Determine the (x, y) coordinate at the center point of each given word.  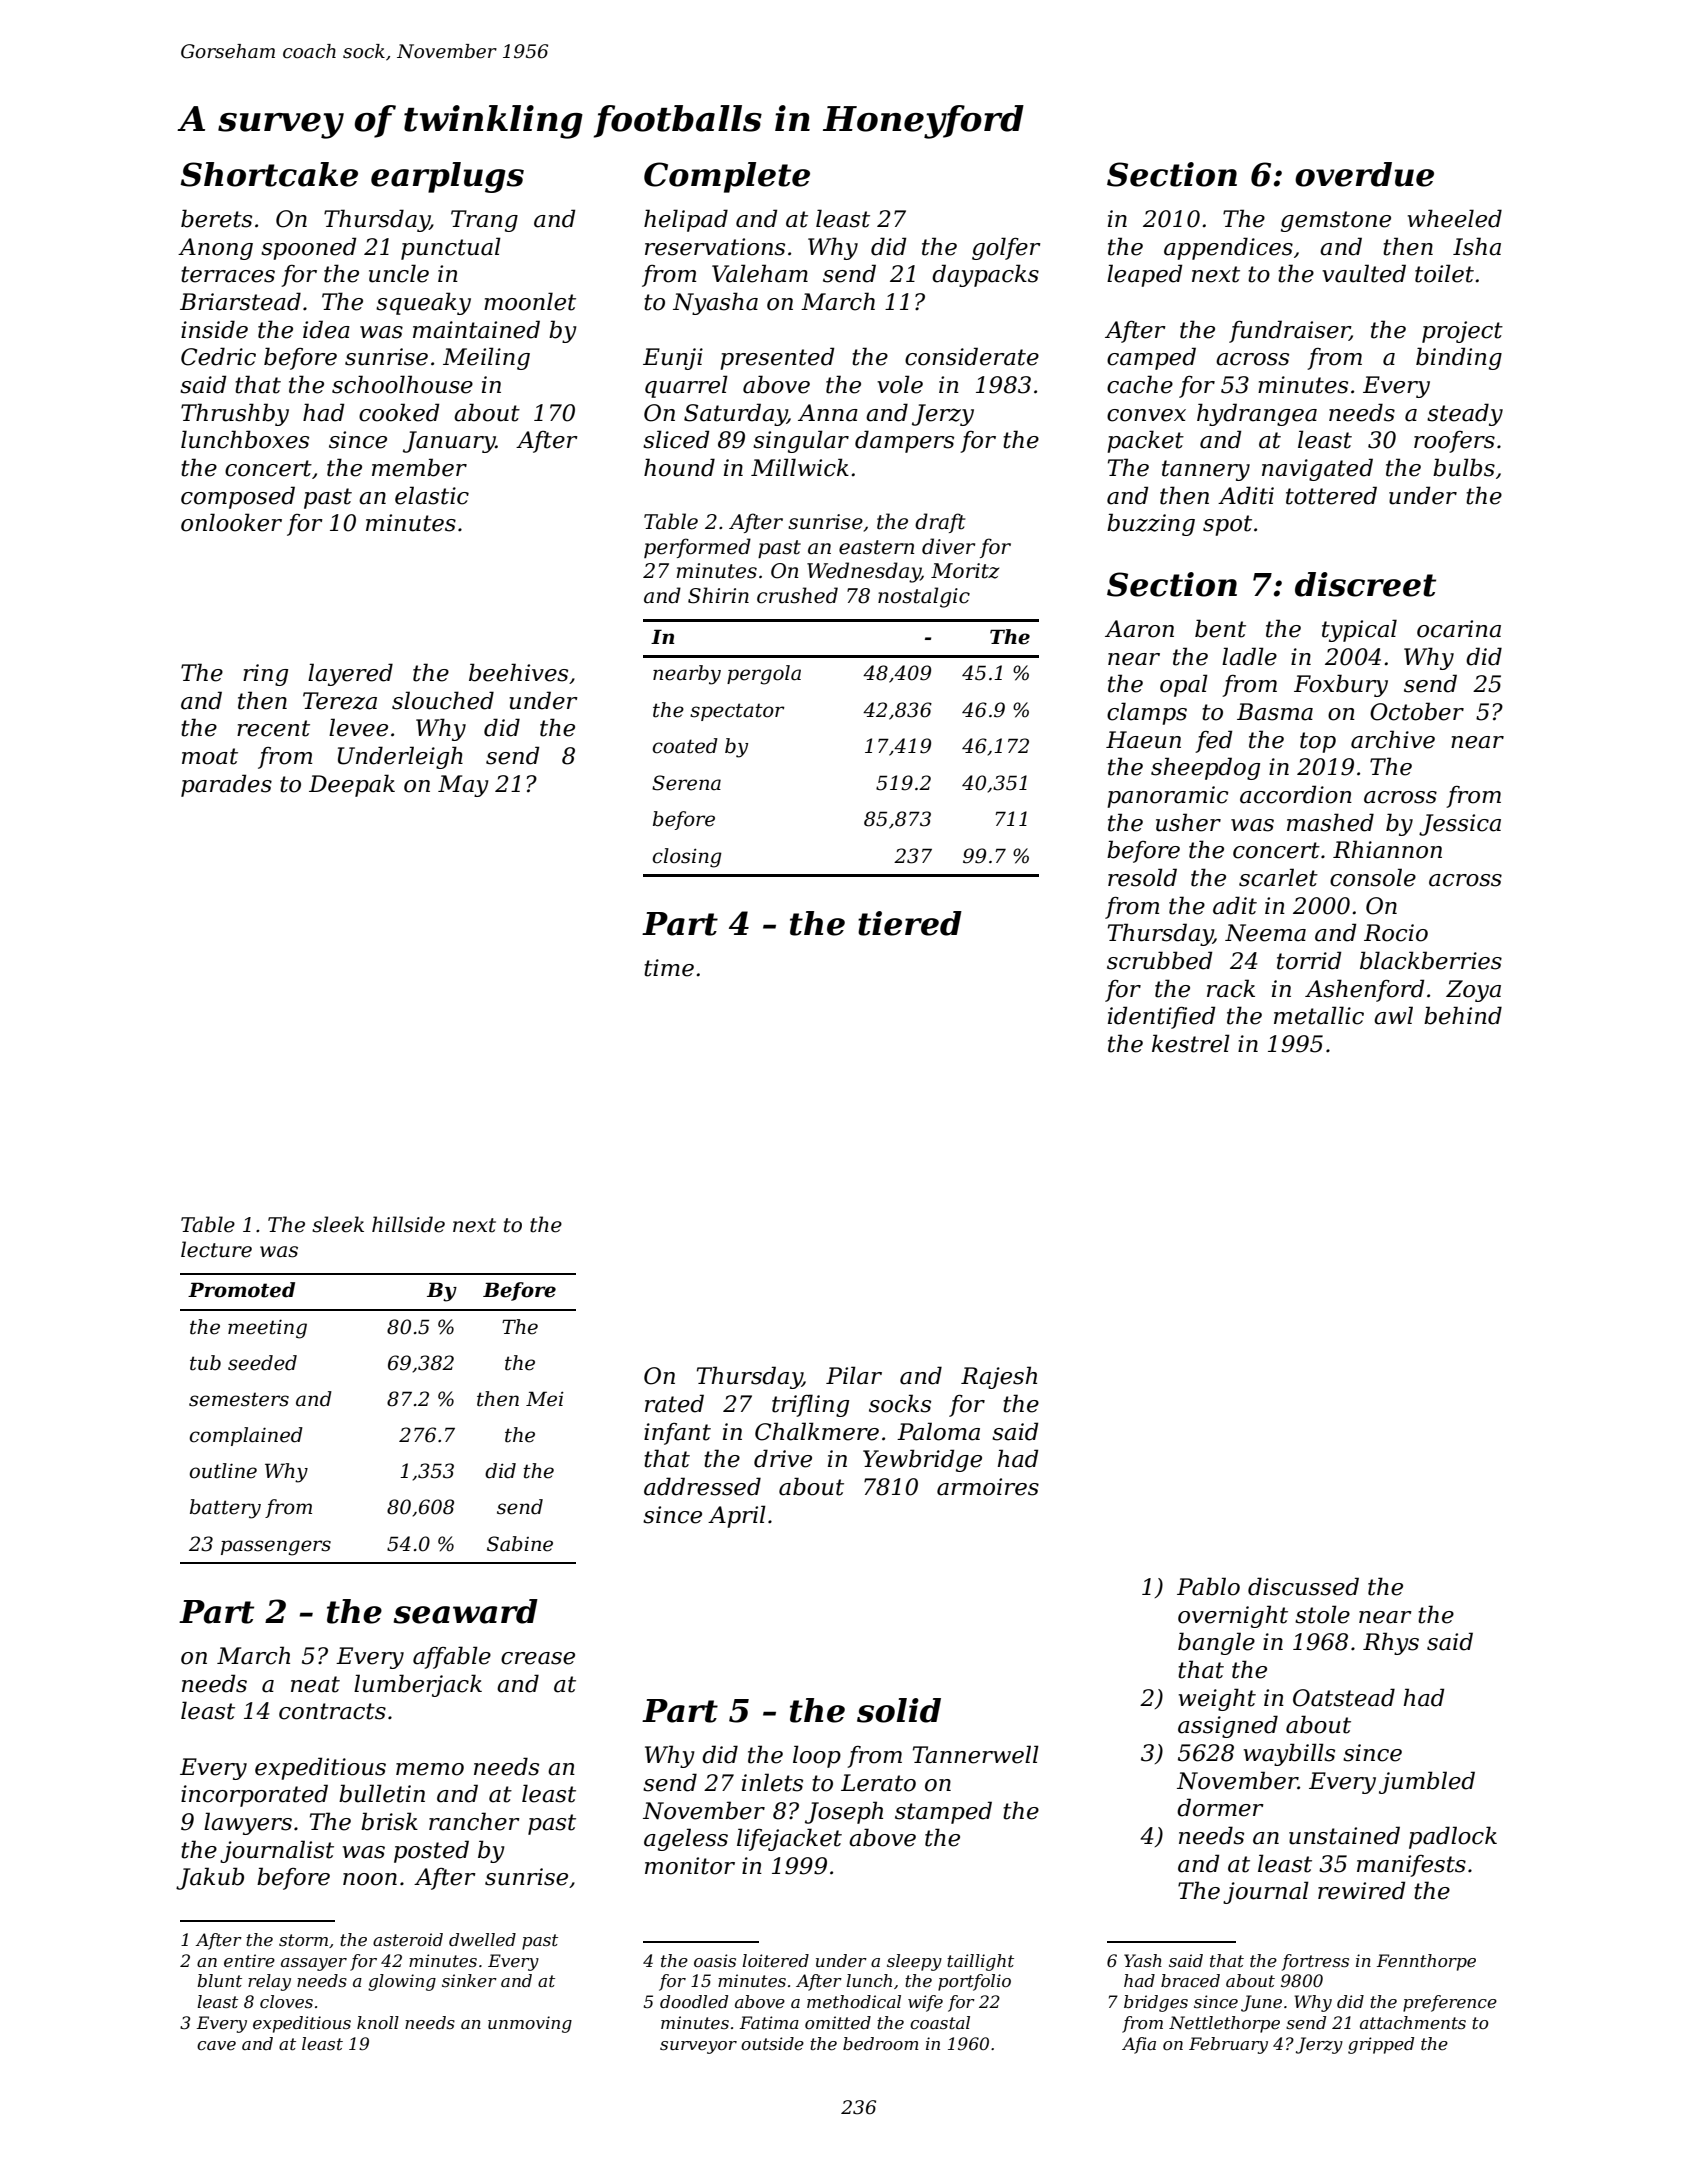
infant (677, 1434)
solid (899, 1710)
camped (1151, 358)
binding (1459, 358)
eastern (877, 547)
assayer (314, 1964)
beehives (518, 672)
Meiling (486, 358)
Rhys (1391, 1643)
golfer (1006, 248)
